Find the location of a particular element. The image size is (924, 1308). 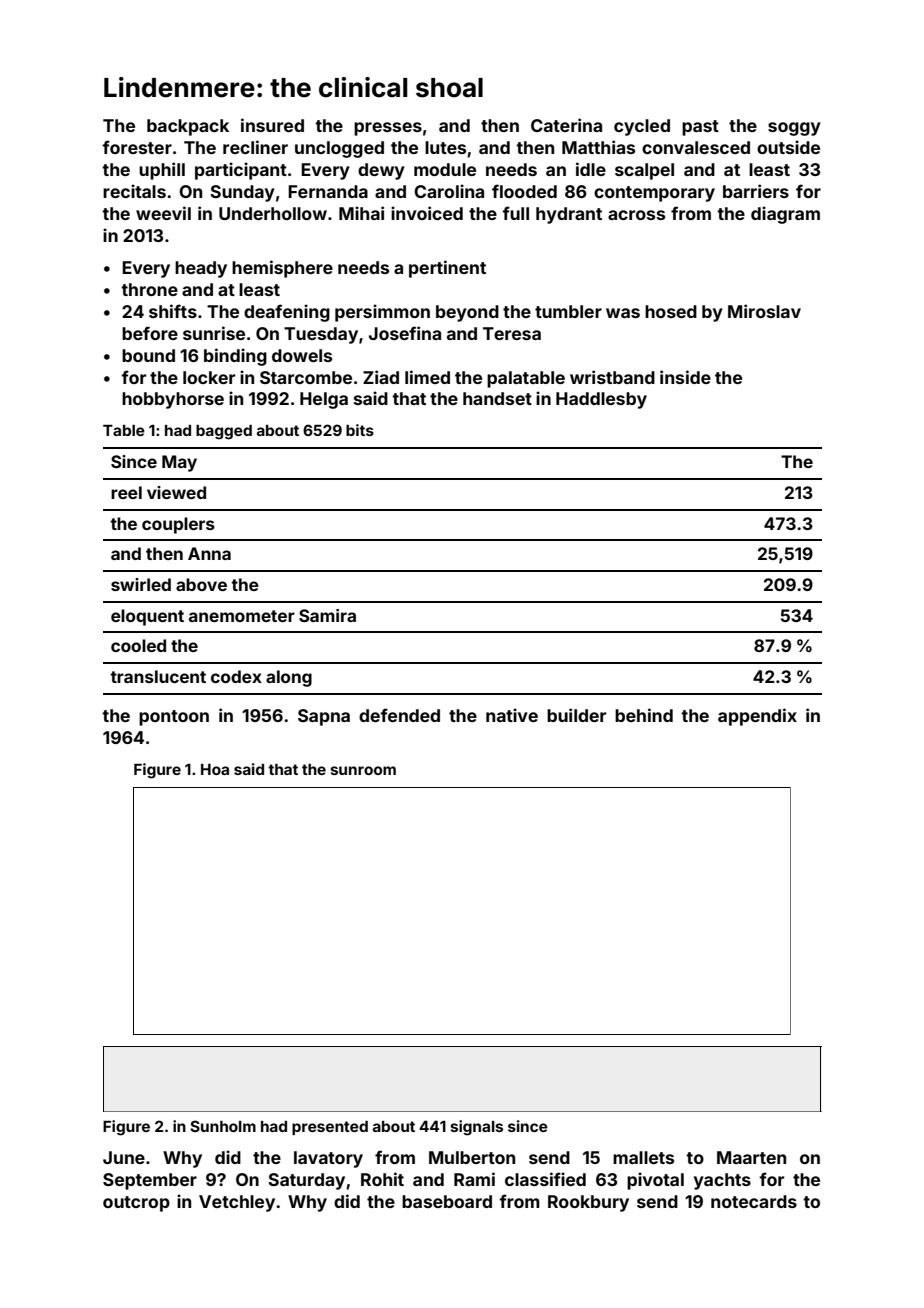

builder is located at coordinates (576, 715).
